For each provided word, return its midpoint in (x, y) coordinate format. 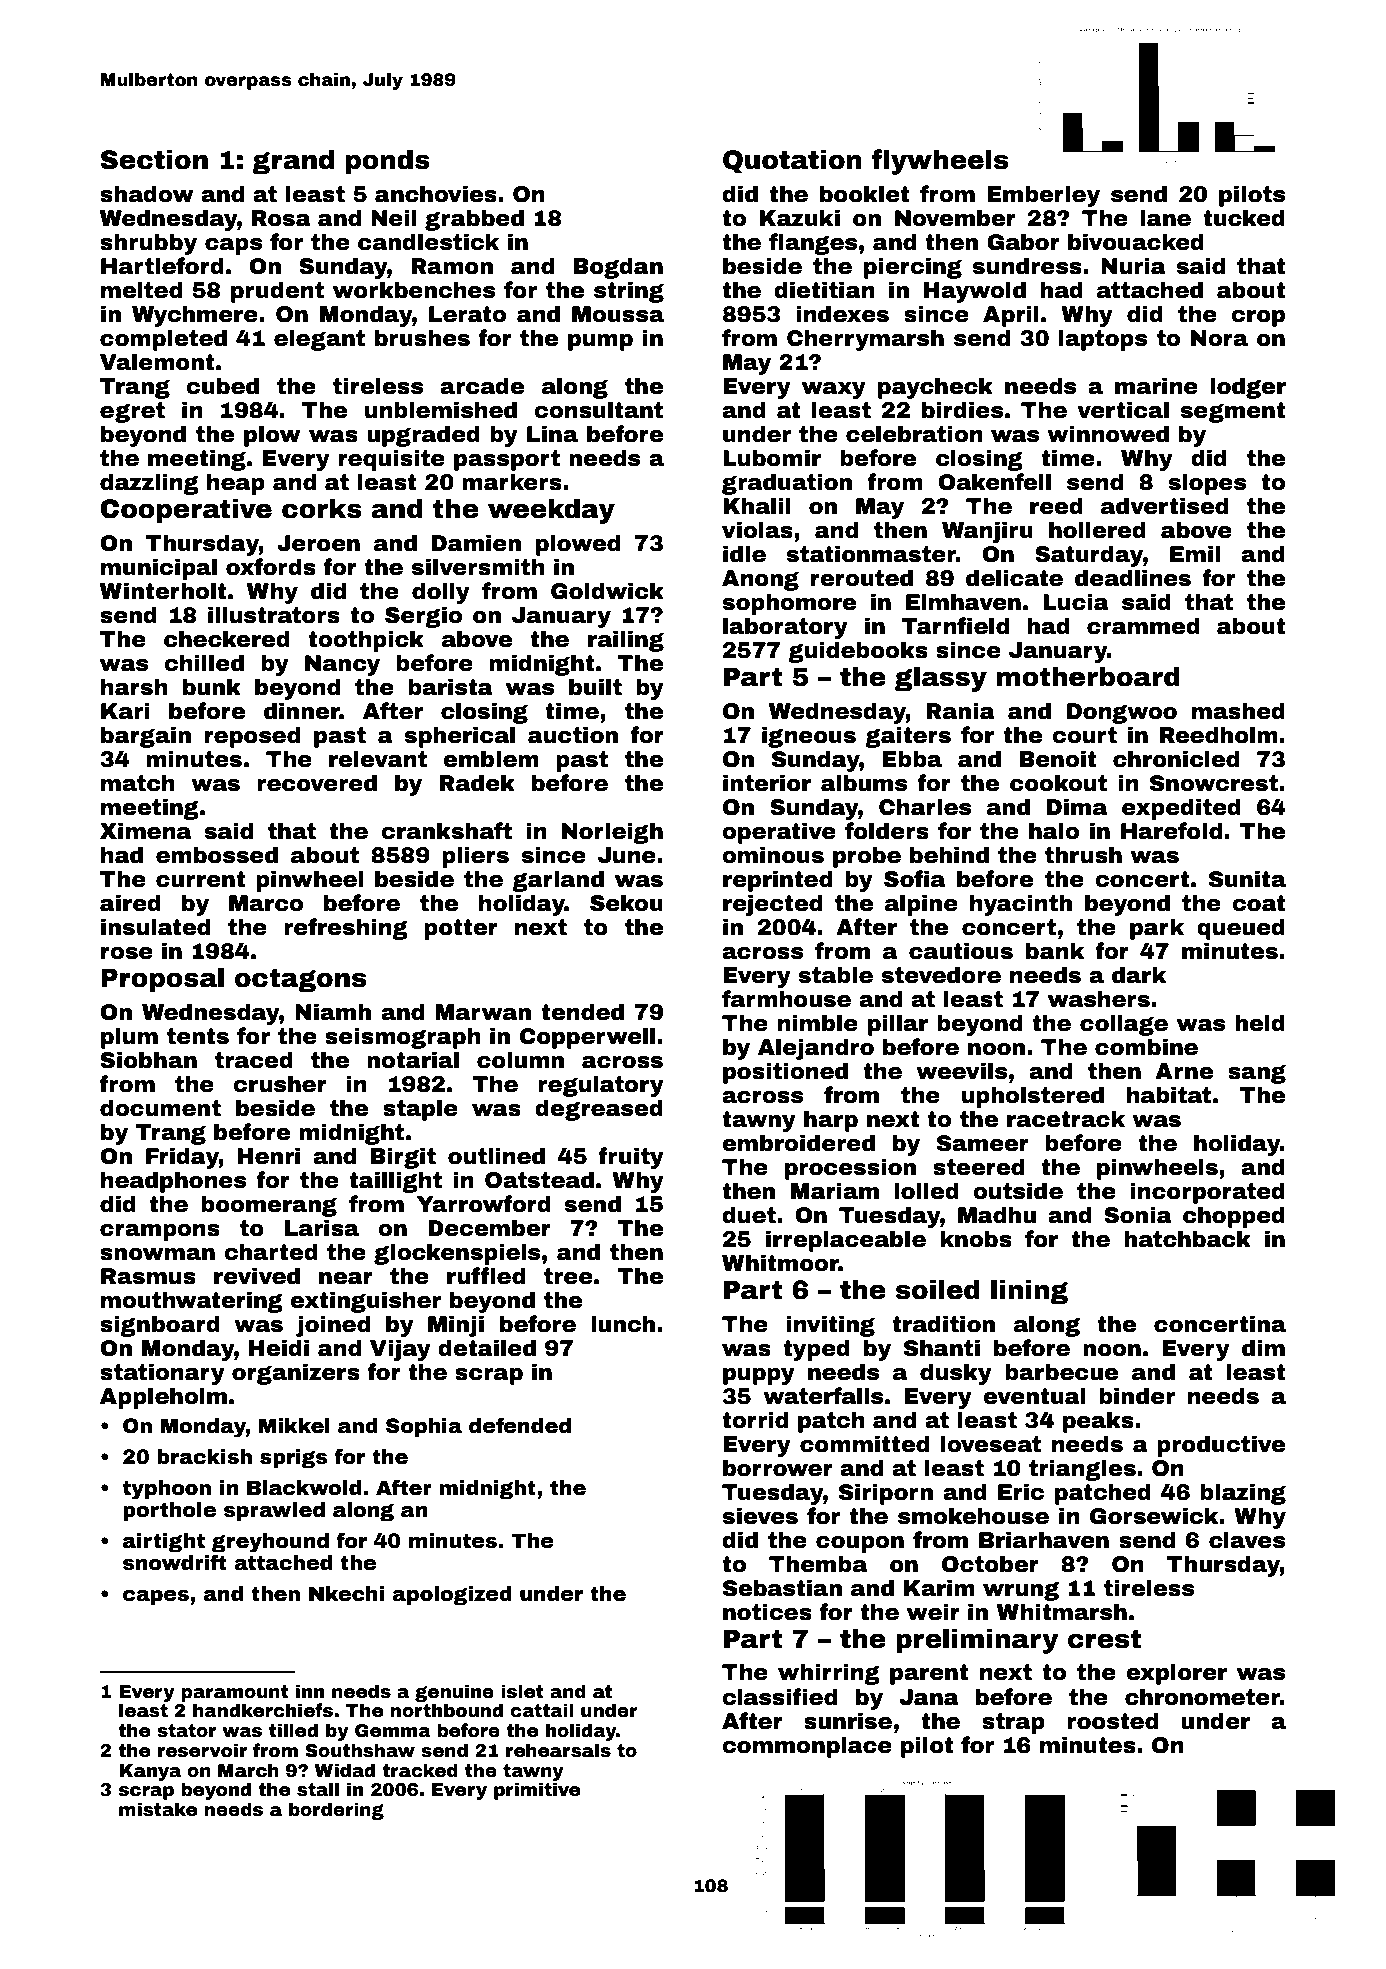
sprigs (293, 1458)
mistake (158, 1809)
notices (767, 1612)
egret (132, 412)
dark (1139, 975)
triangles (1082, 1470)
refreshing (346, 929)
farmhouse (786, 999)
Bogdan (618, 268)
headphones (173, 1182)
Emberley (1043, 196)
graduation (787, 484)
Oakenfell (994, 482)
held (1260, 1023)
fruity (631, 1158)
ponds (388, 162)
